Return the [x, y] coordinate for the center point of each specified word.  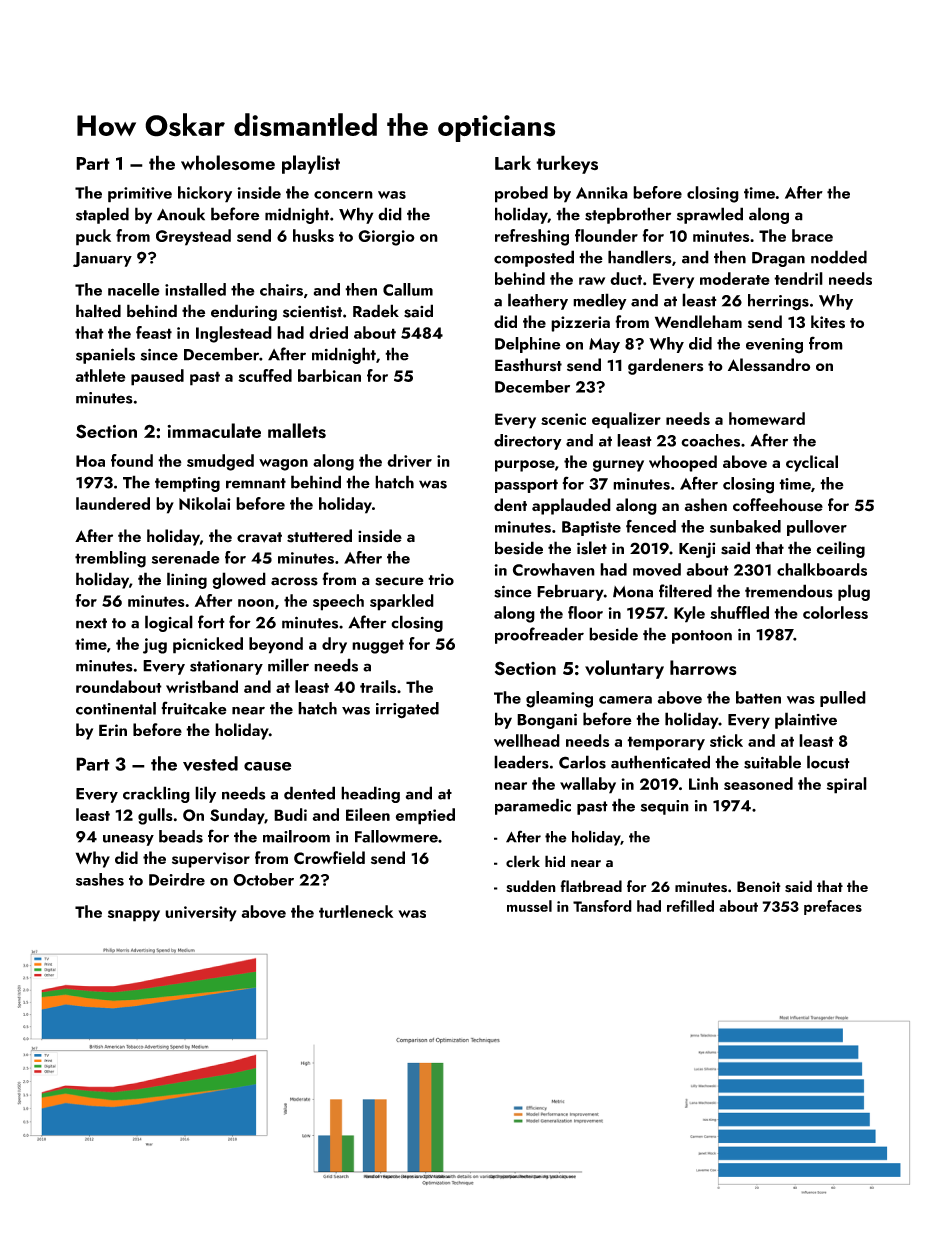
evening [774, 346]
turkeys [567, 164]
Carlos [582, 762]
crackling [156, 794]
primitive [140, 195]
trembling [110, 559]
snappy [134, 916]
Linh [703, 783]
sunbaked [745, 526]
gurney [618, 466]
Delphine [528, 345]
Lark [513, 162]
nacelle [134, 289]
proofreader [539, 635]
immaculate [214, 430]
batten [758, 697]
